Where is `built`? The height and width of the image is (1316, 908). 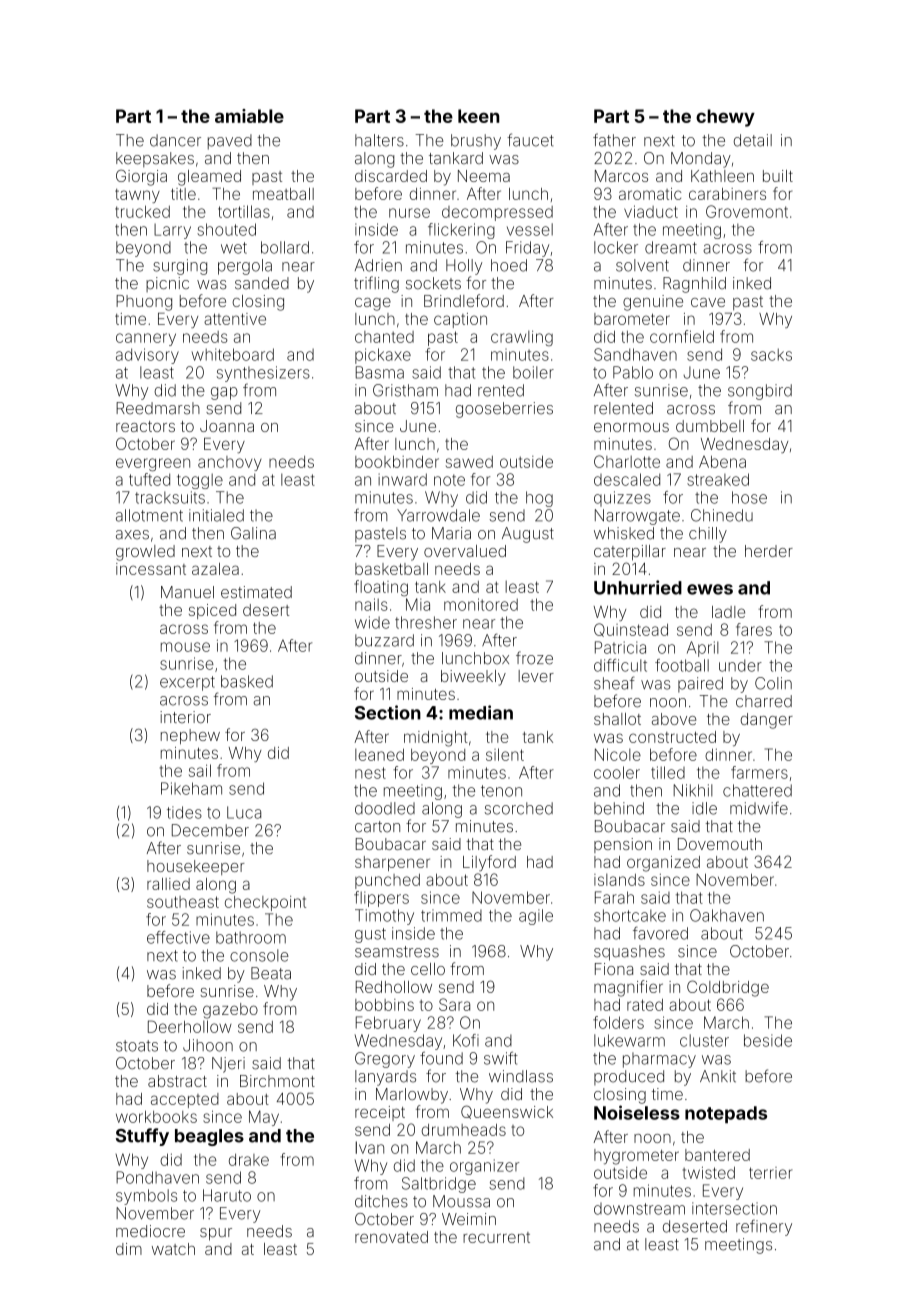 built is located at coordinates (778, 176).
